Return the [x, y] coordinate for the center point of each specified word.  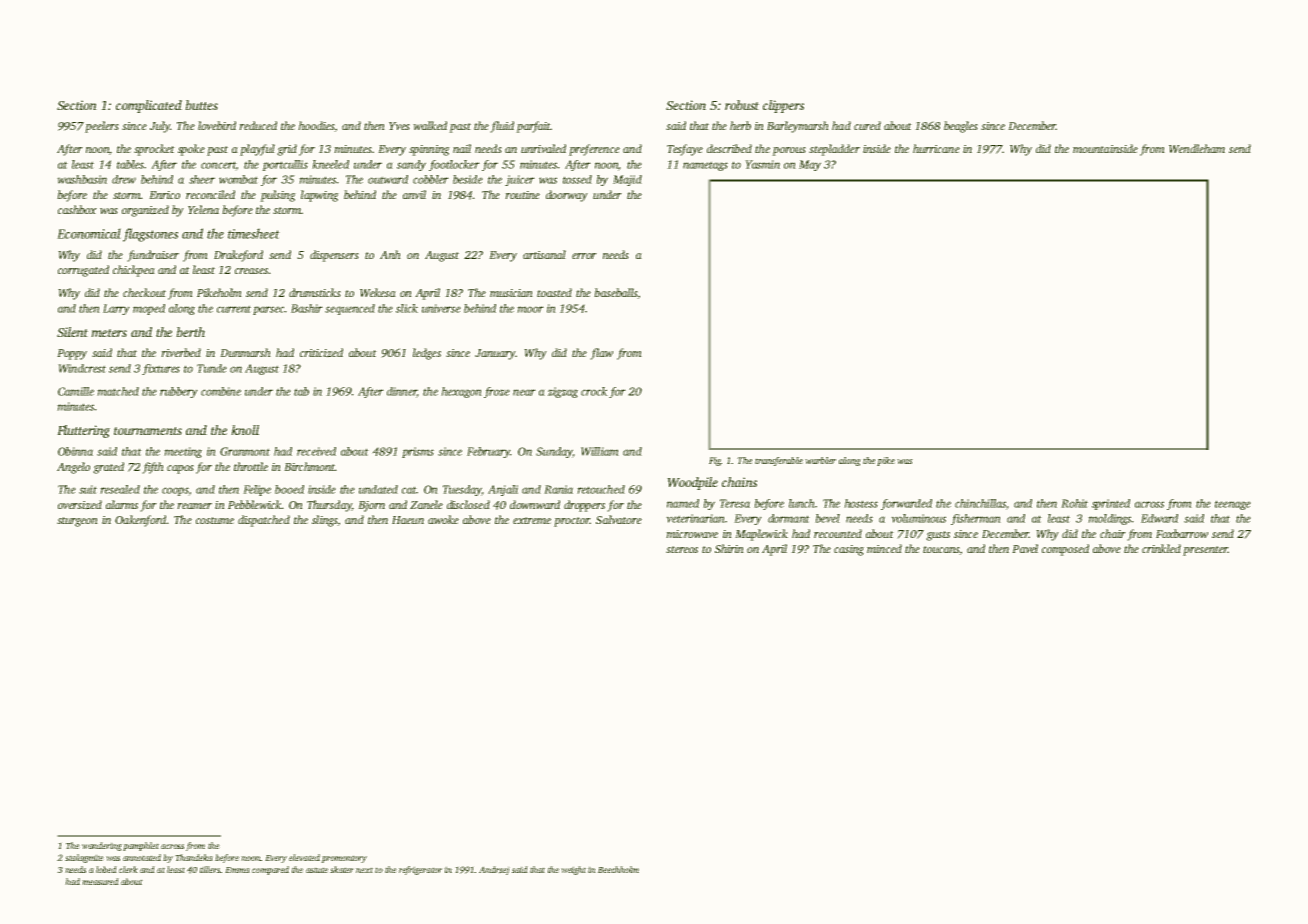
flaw [601, 354]
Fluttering [83, 431]
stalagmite [84, 858]
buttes [201, 105]
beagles [961, 127]
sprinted [1111, 504]
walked [430, 125]
